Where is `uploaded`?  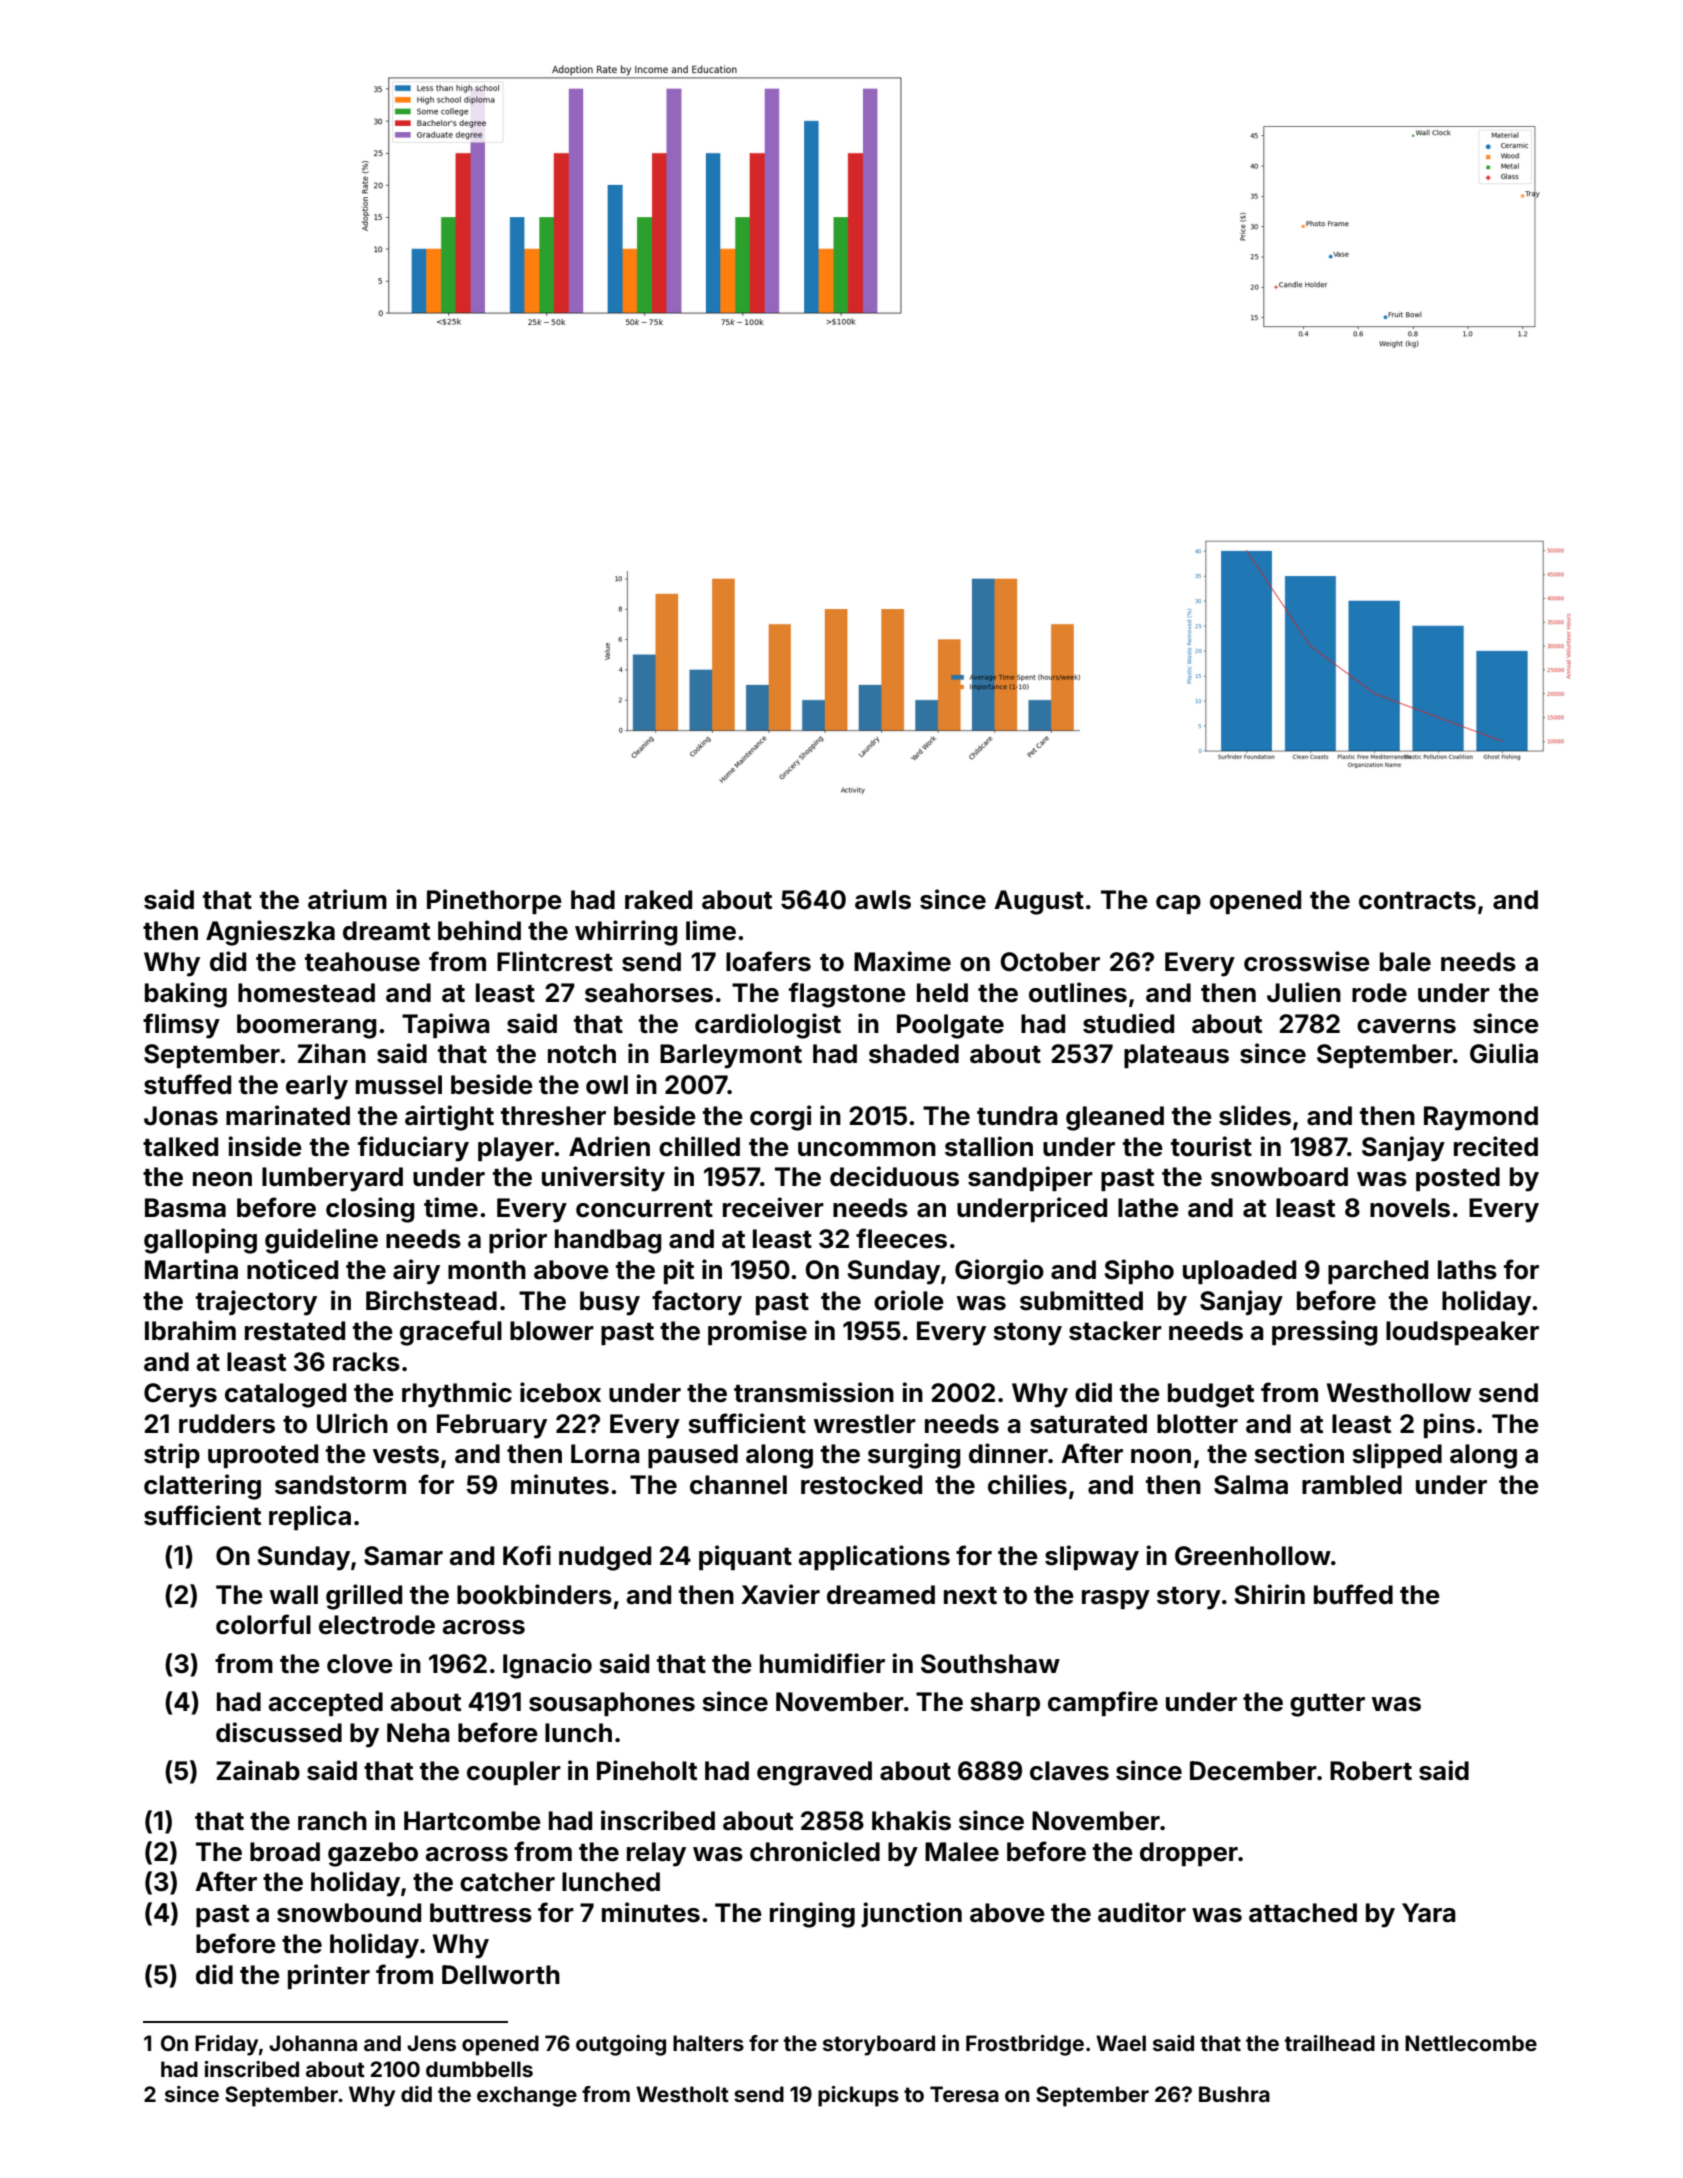
uploaded is located at coordinates (1239, 1272).
